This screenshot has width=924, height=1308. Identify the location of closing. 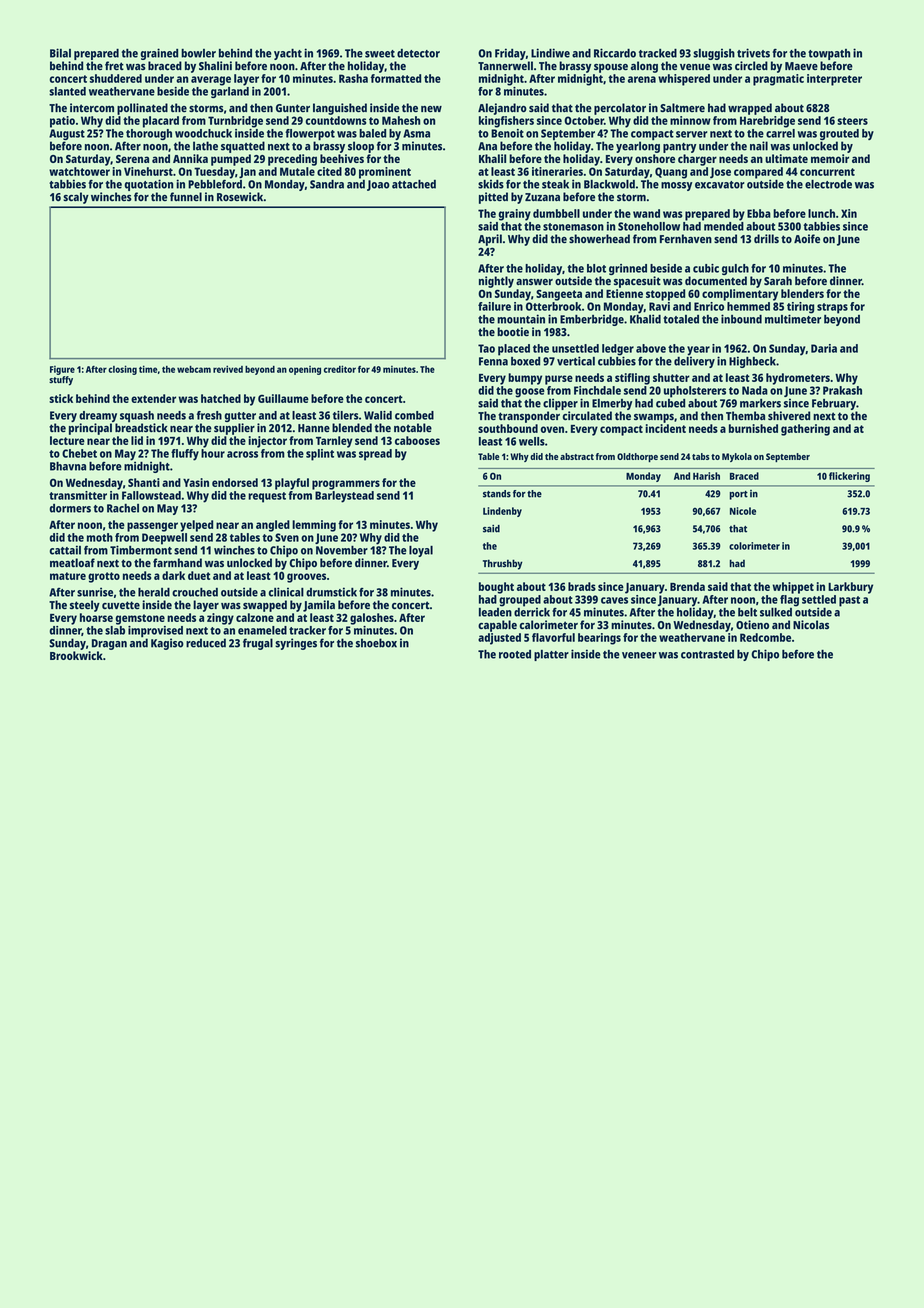
(122, 370).
